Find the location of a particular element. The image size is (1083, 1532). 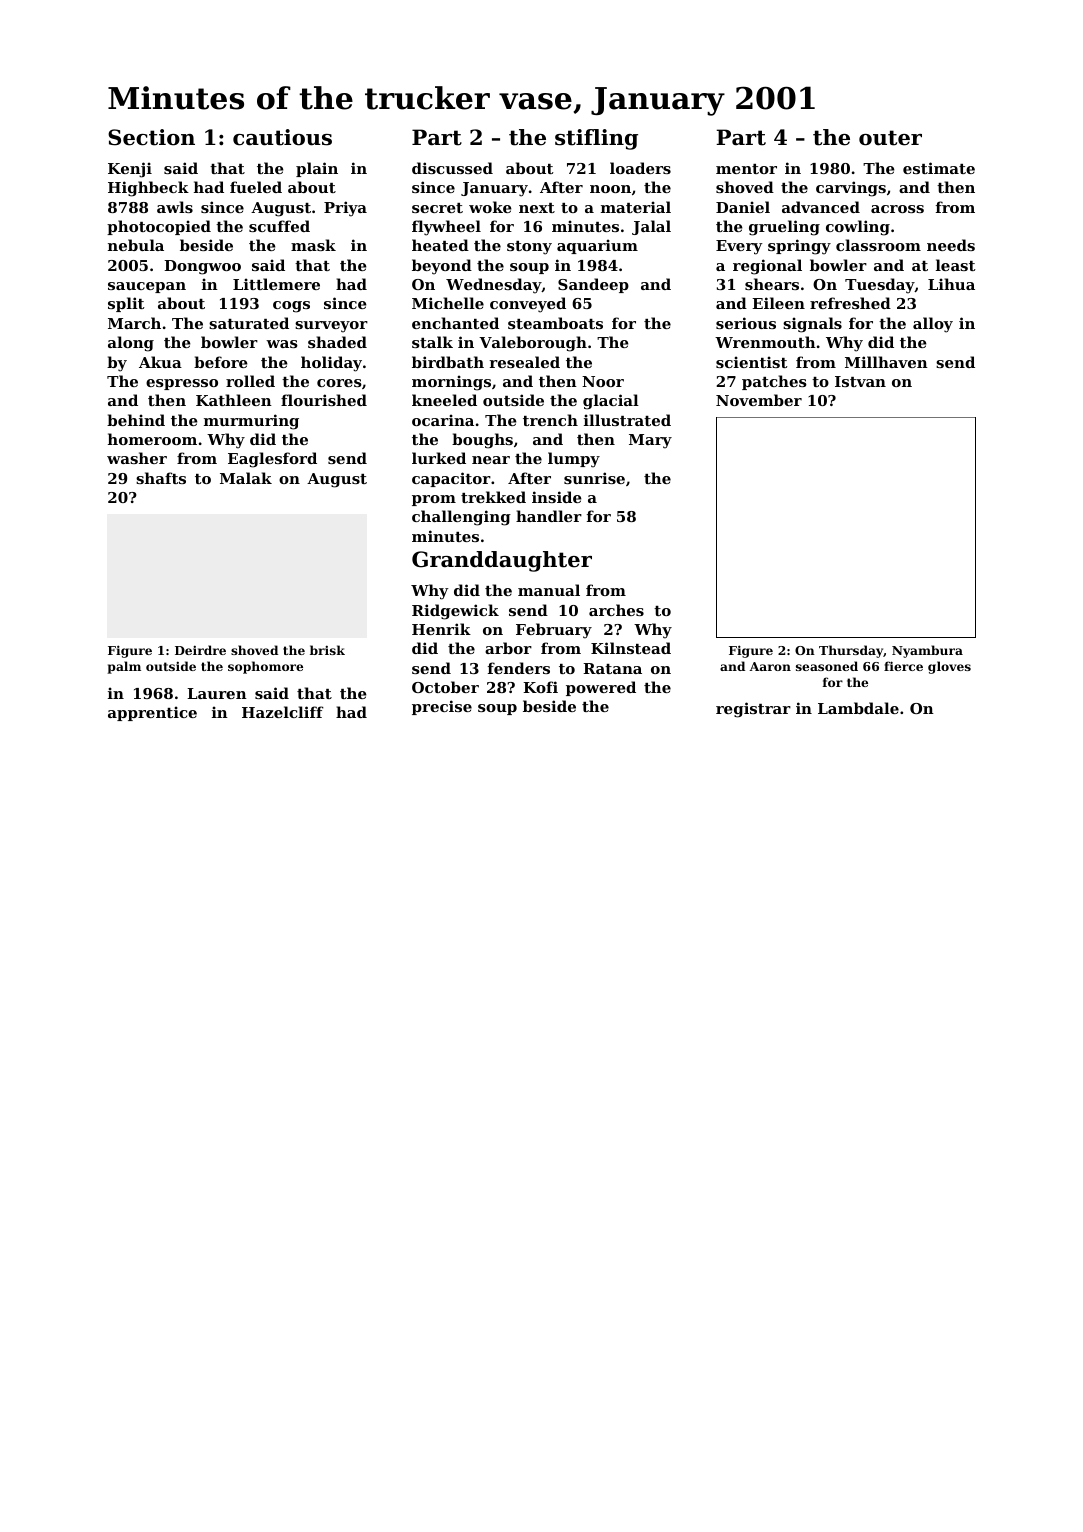

stony is located at coordinates (529, 248).
